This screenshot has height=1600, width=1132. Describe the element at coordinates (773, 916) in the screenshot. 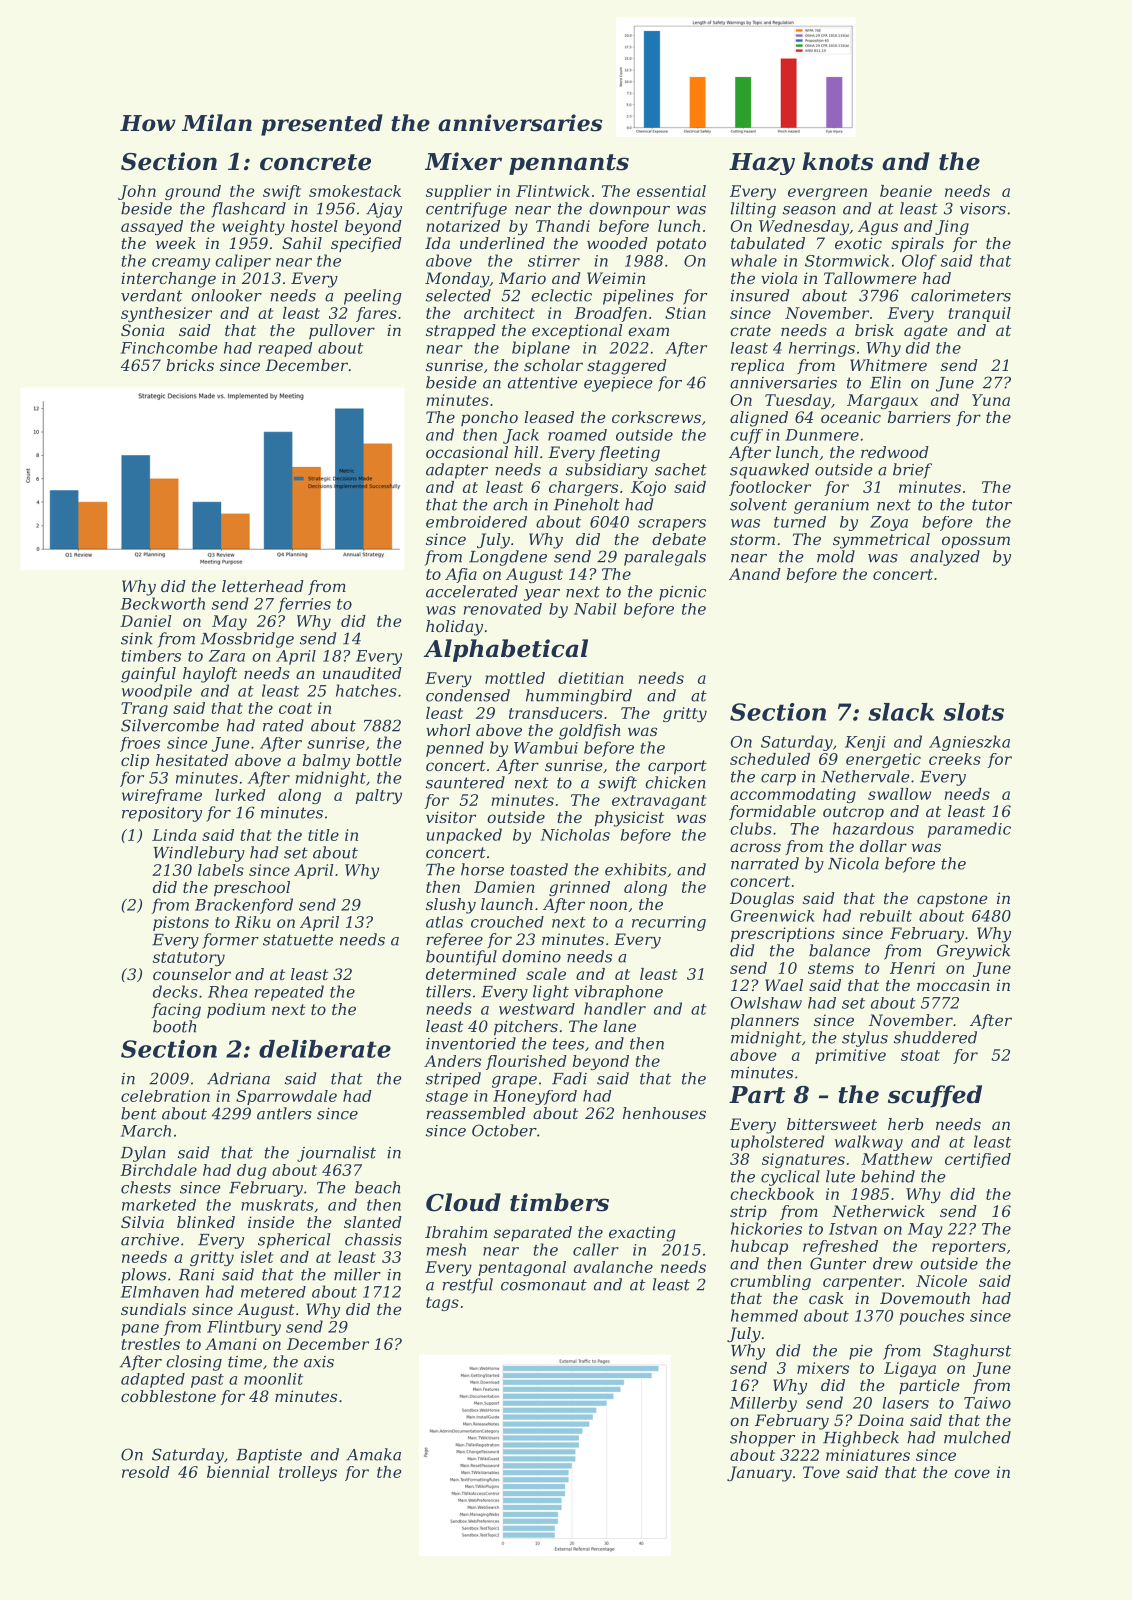

I see `Greenwick` at that location.
